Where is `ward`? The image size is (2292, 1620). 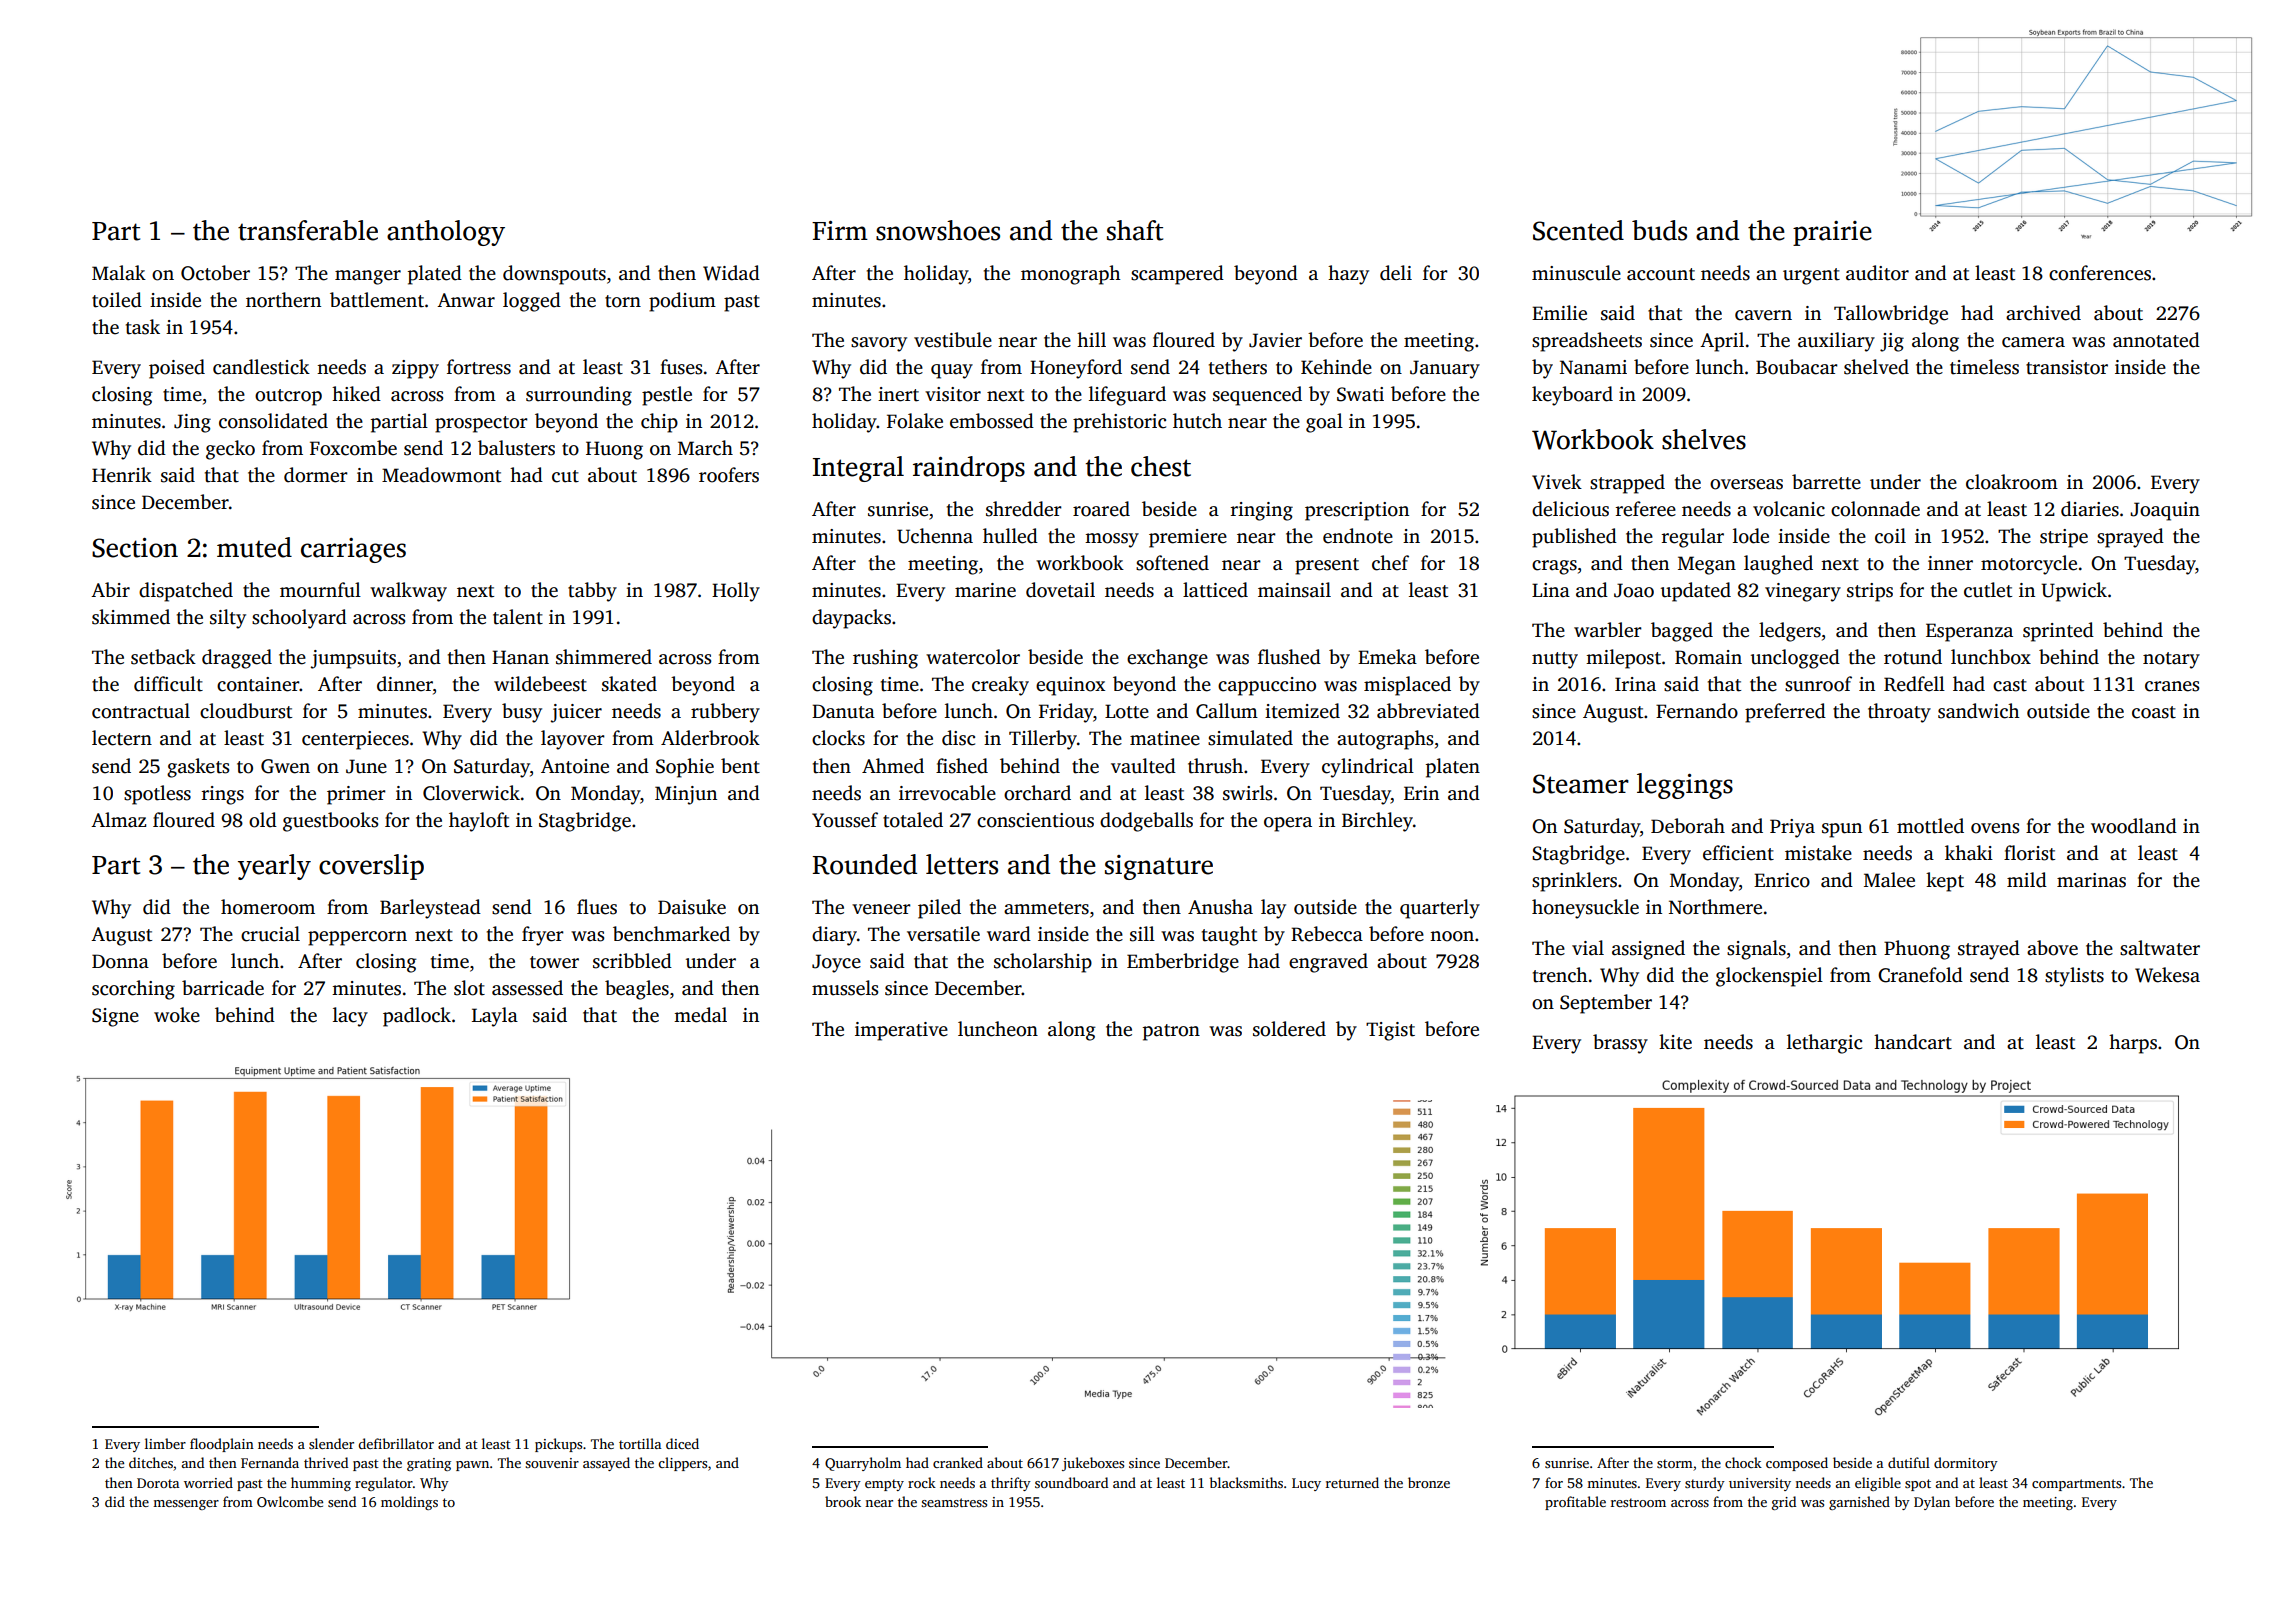 ward is located at coordinates (1009, 934).
